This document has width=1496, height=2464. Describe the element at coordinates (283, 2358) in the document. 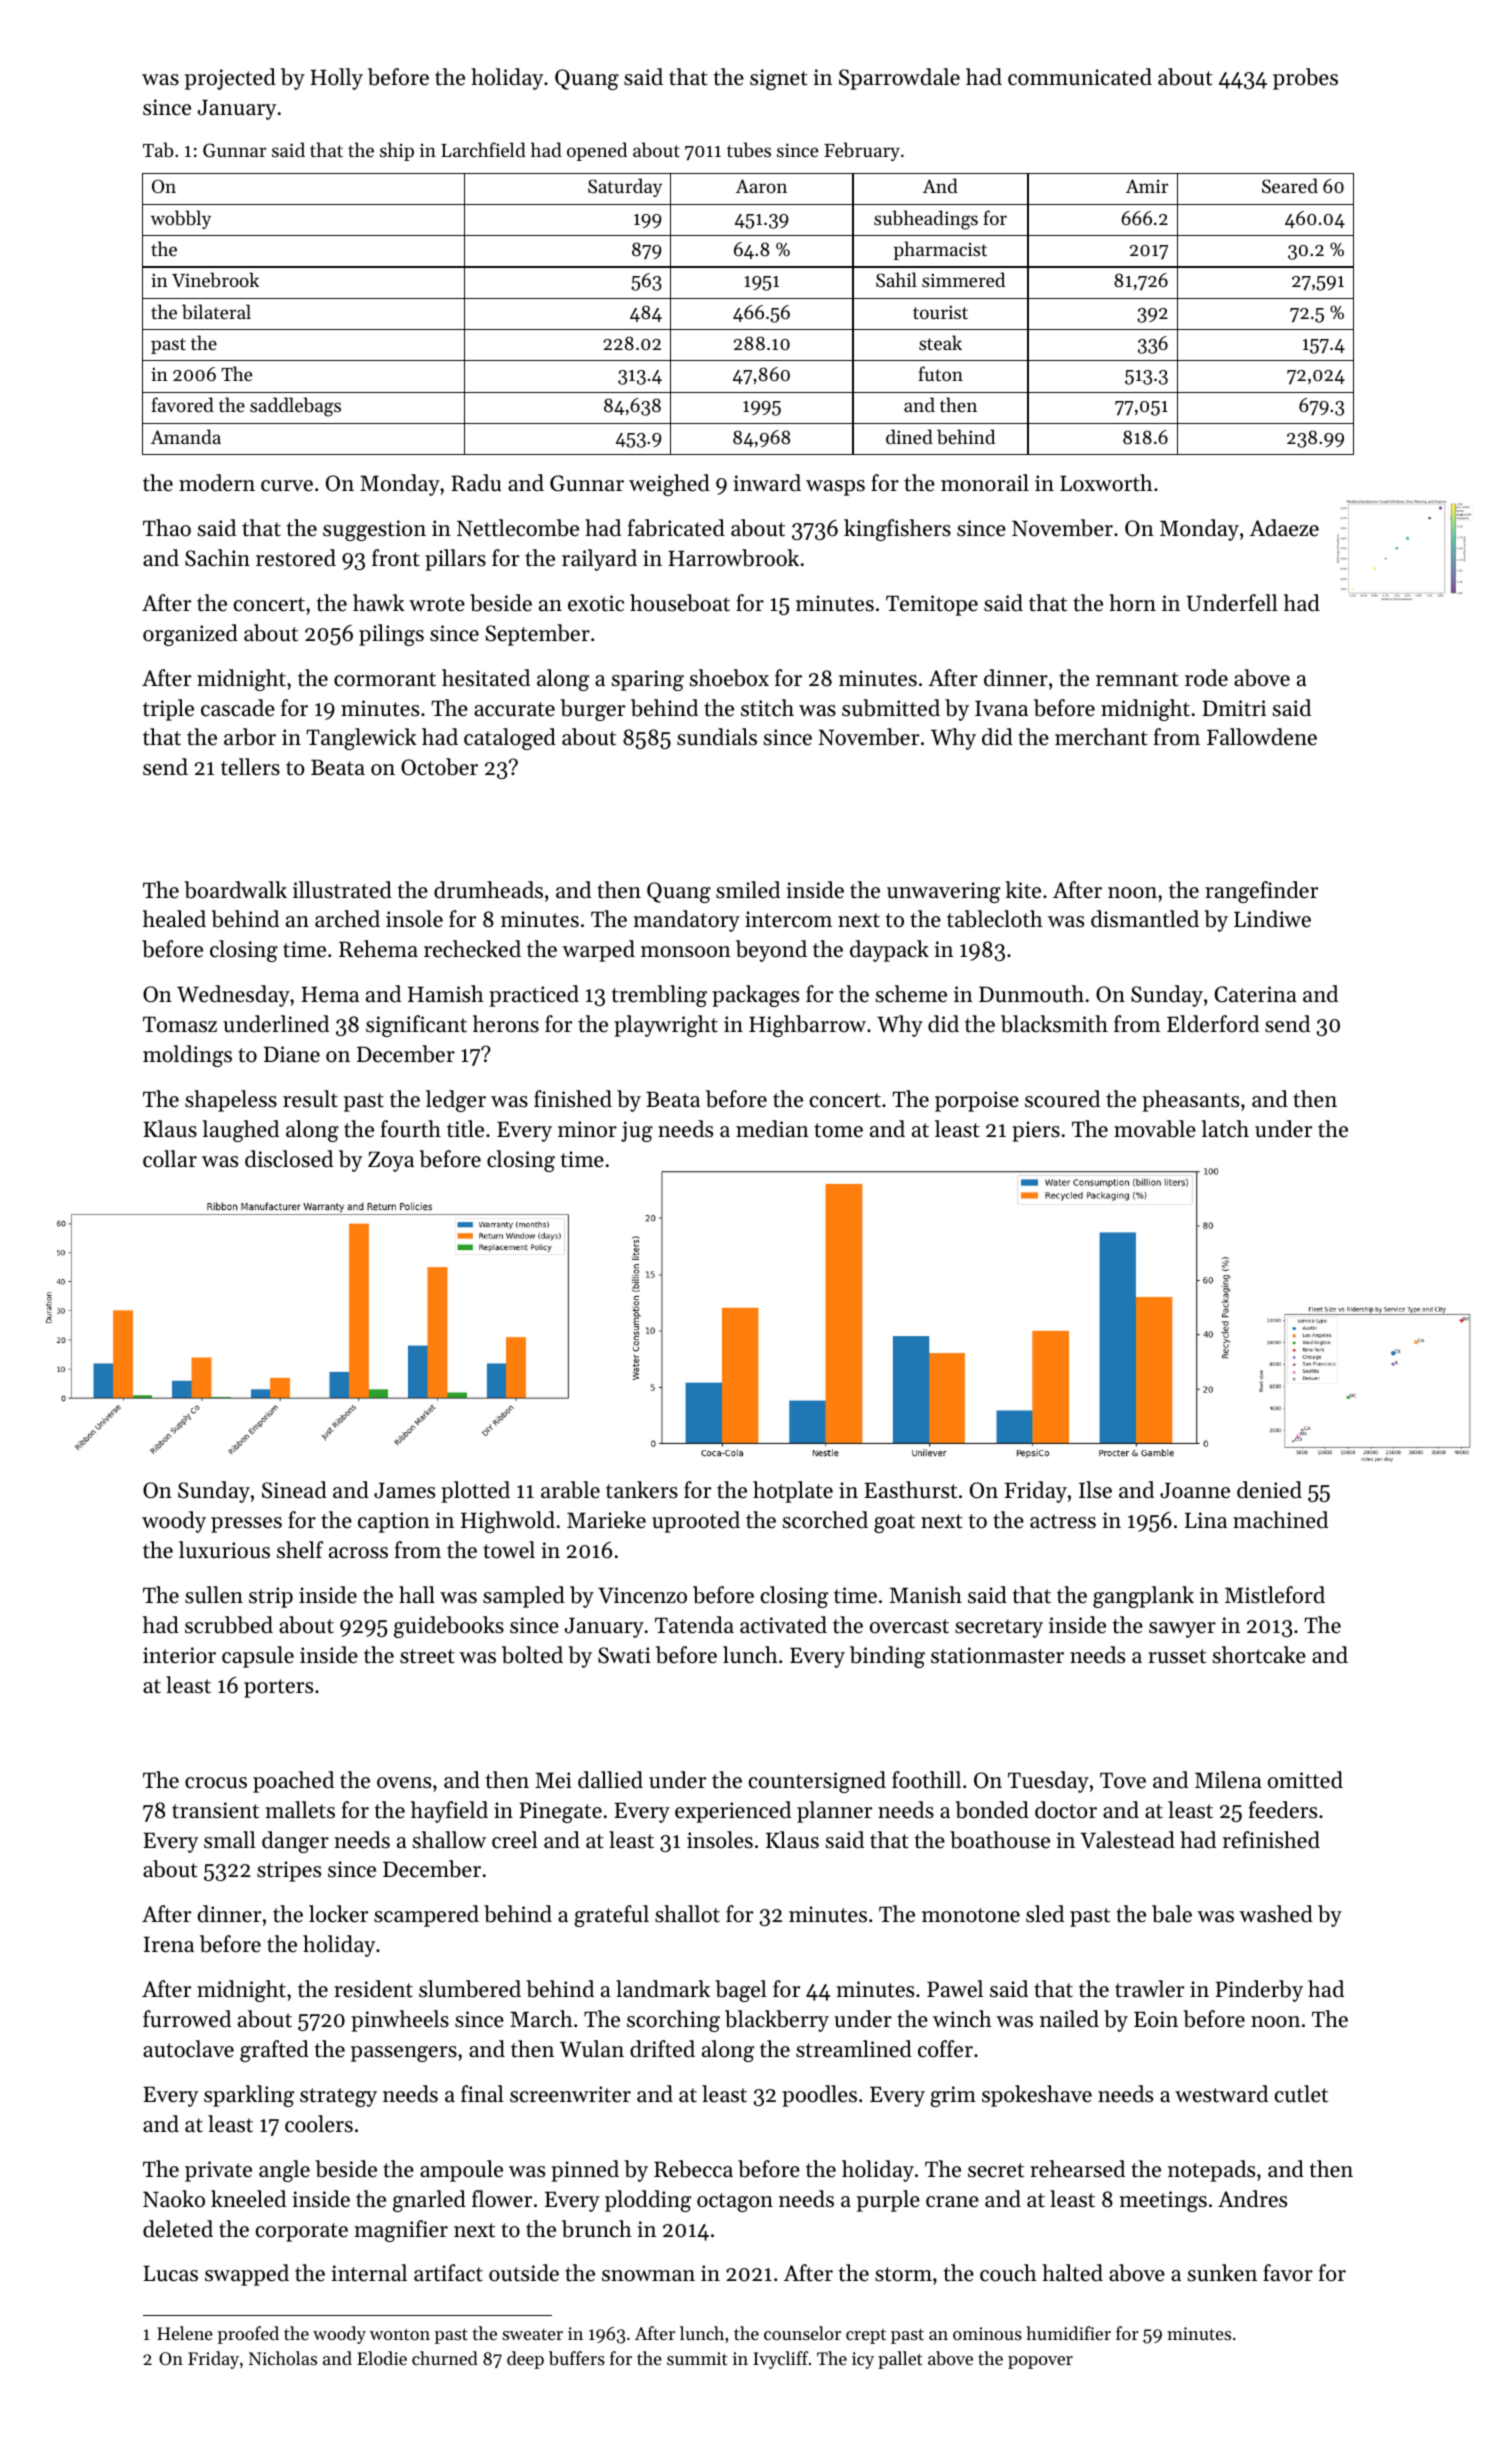

I see `Nicholas` at that location.
